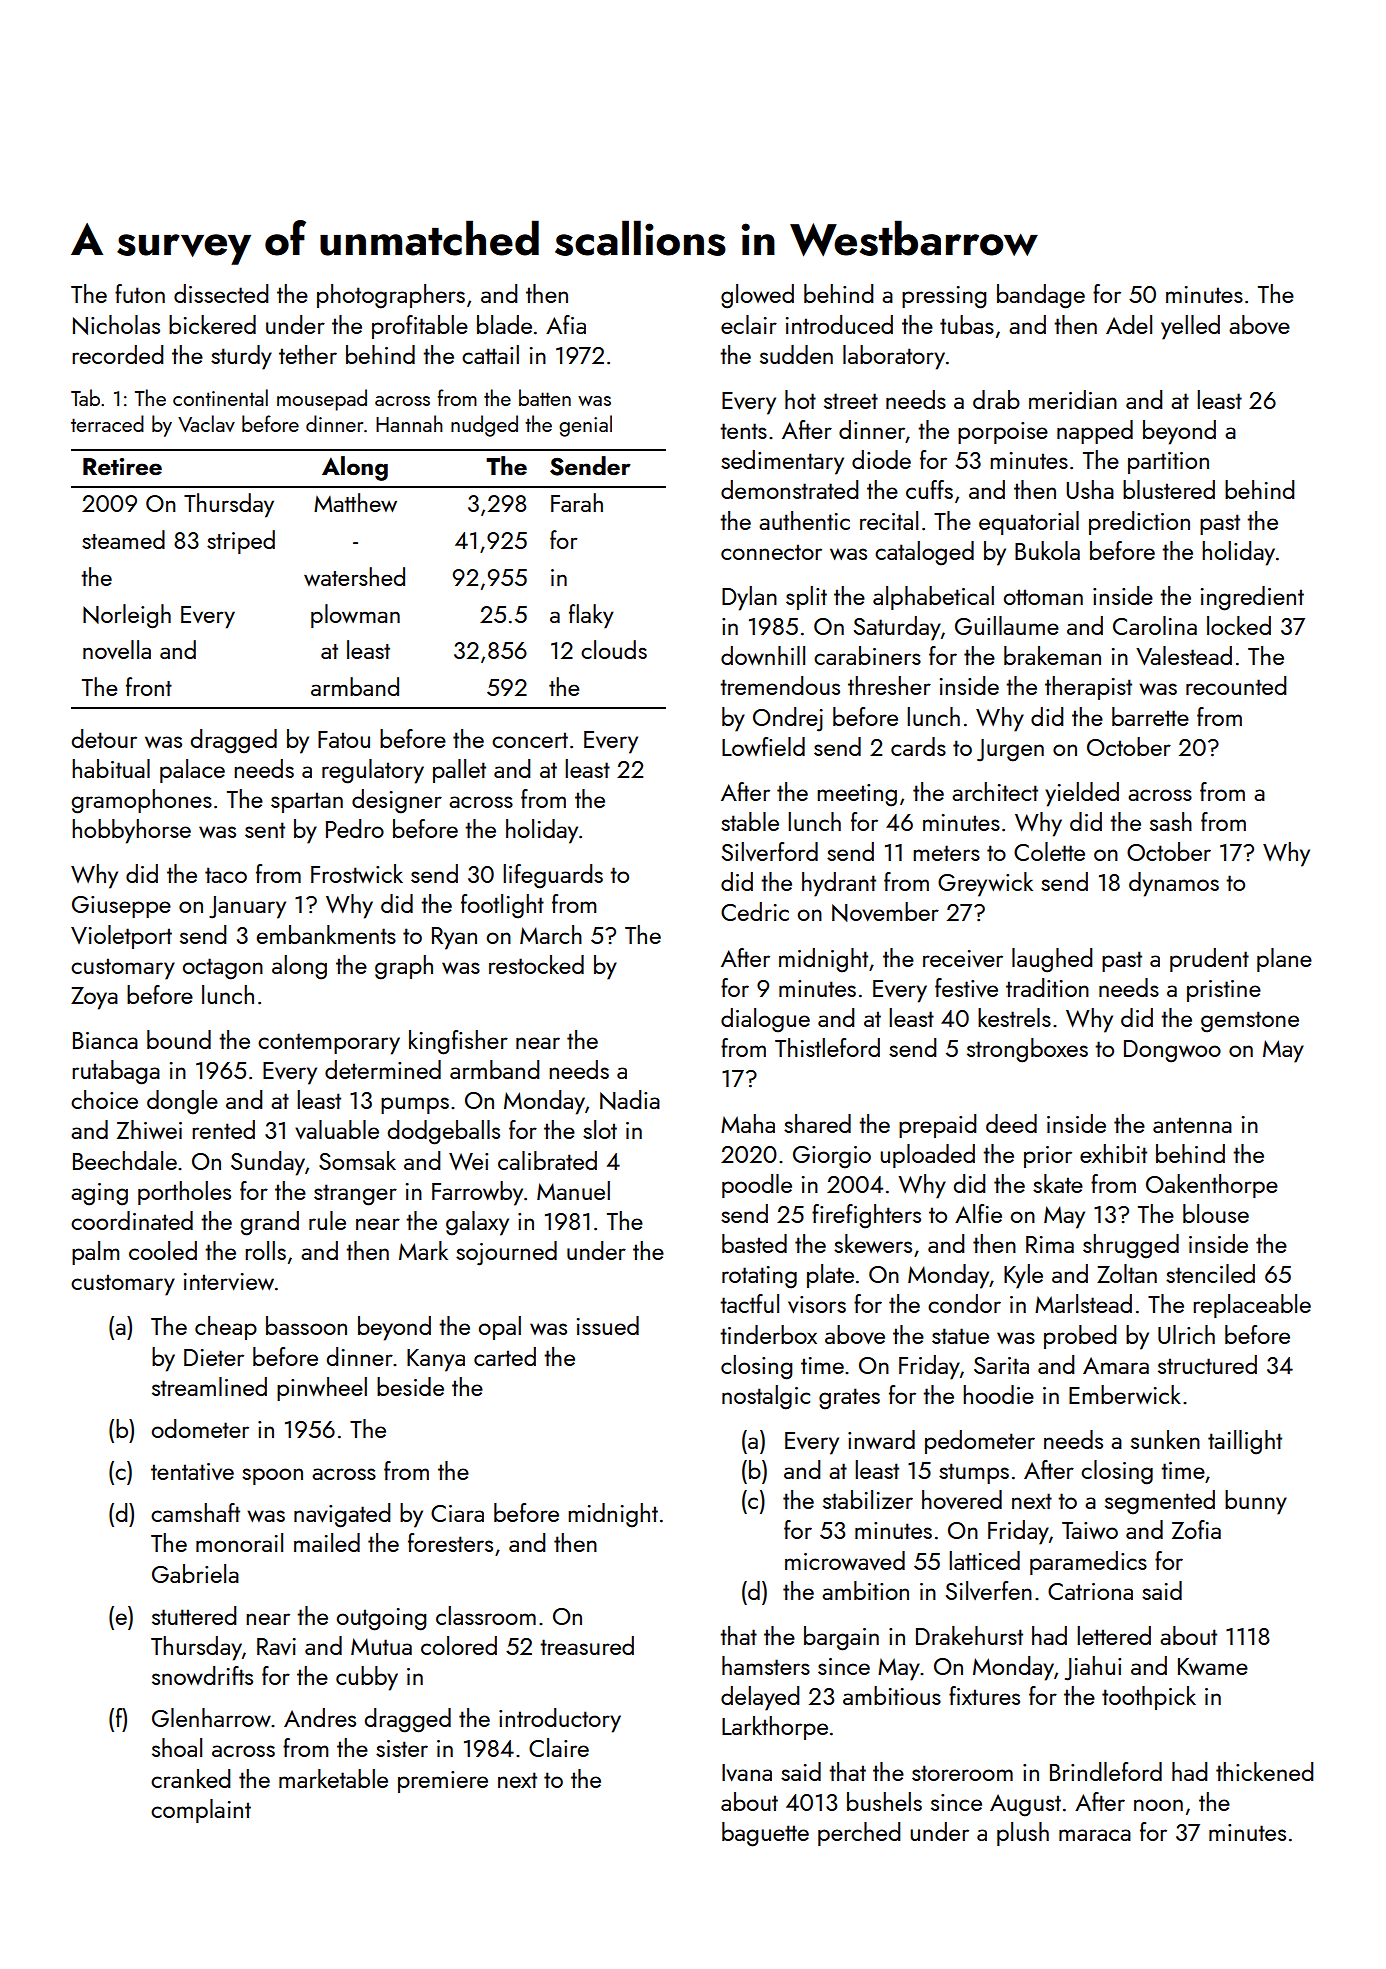 The image size is (1386, 1969). I want to click on Nicholas, so click(116, 325).
